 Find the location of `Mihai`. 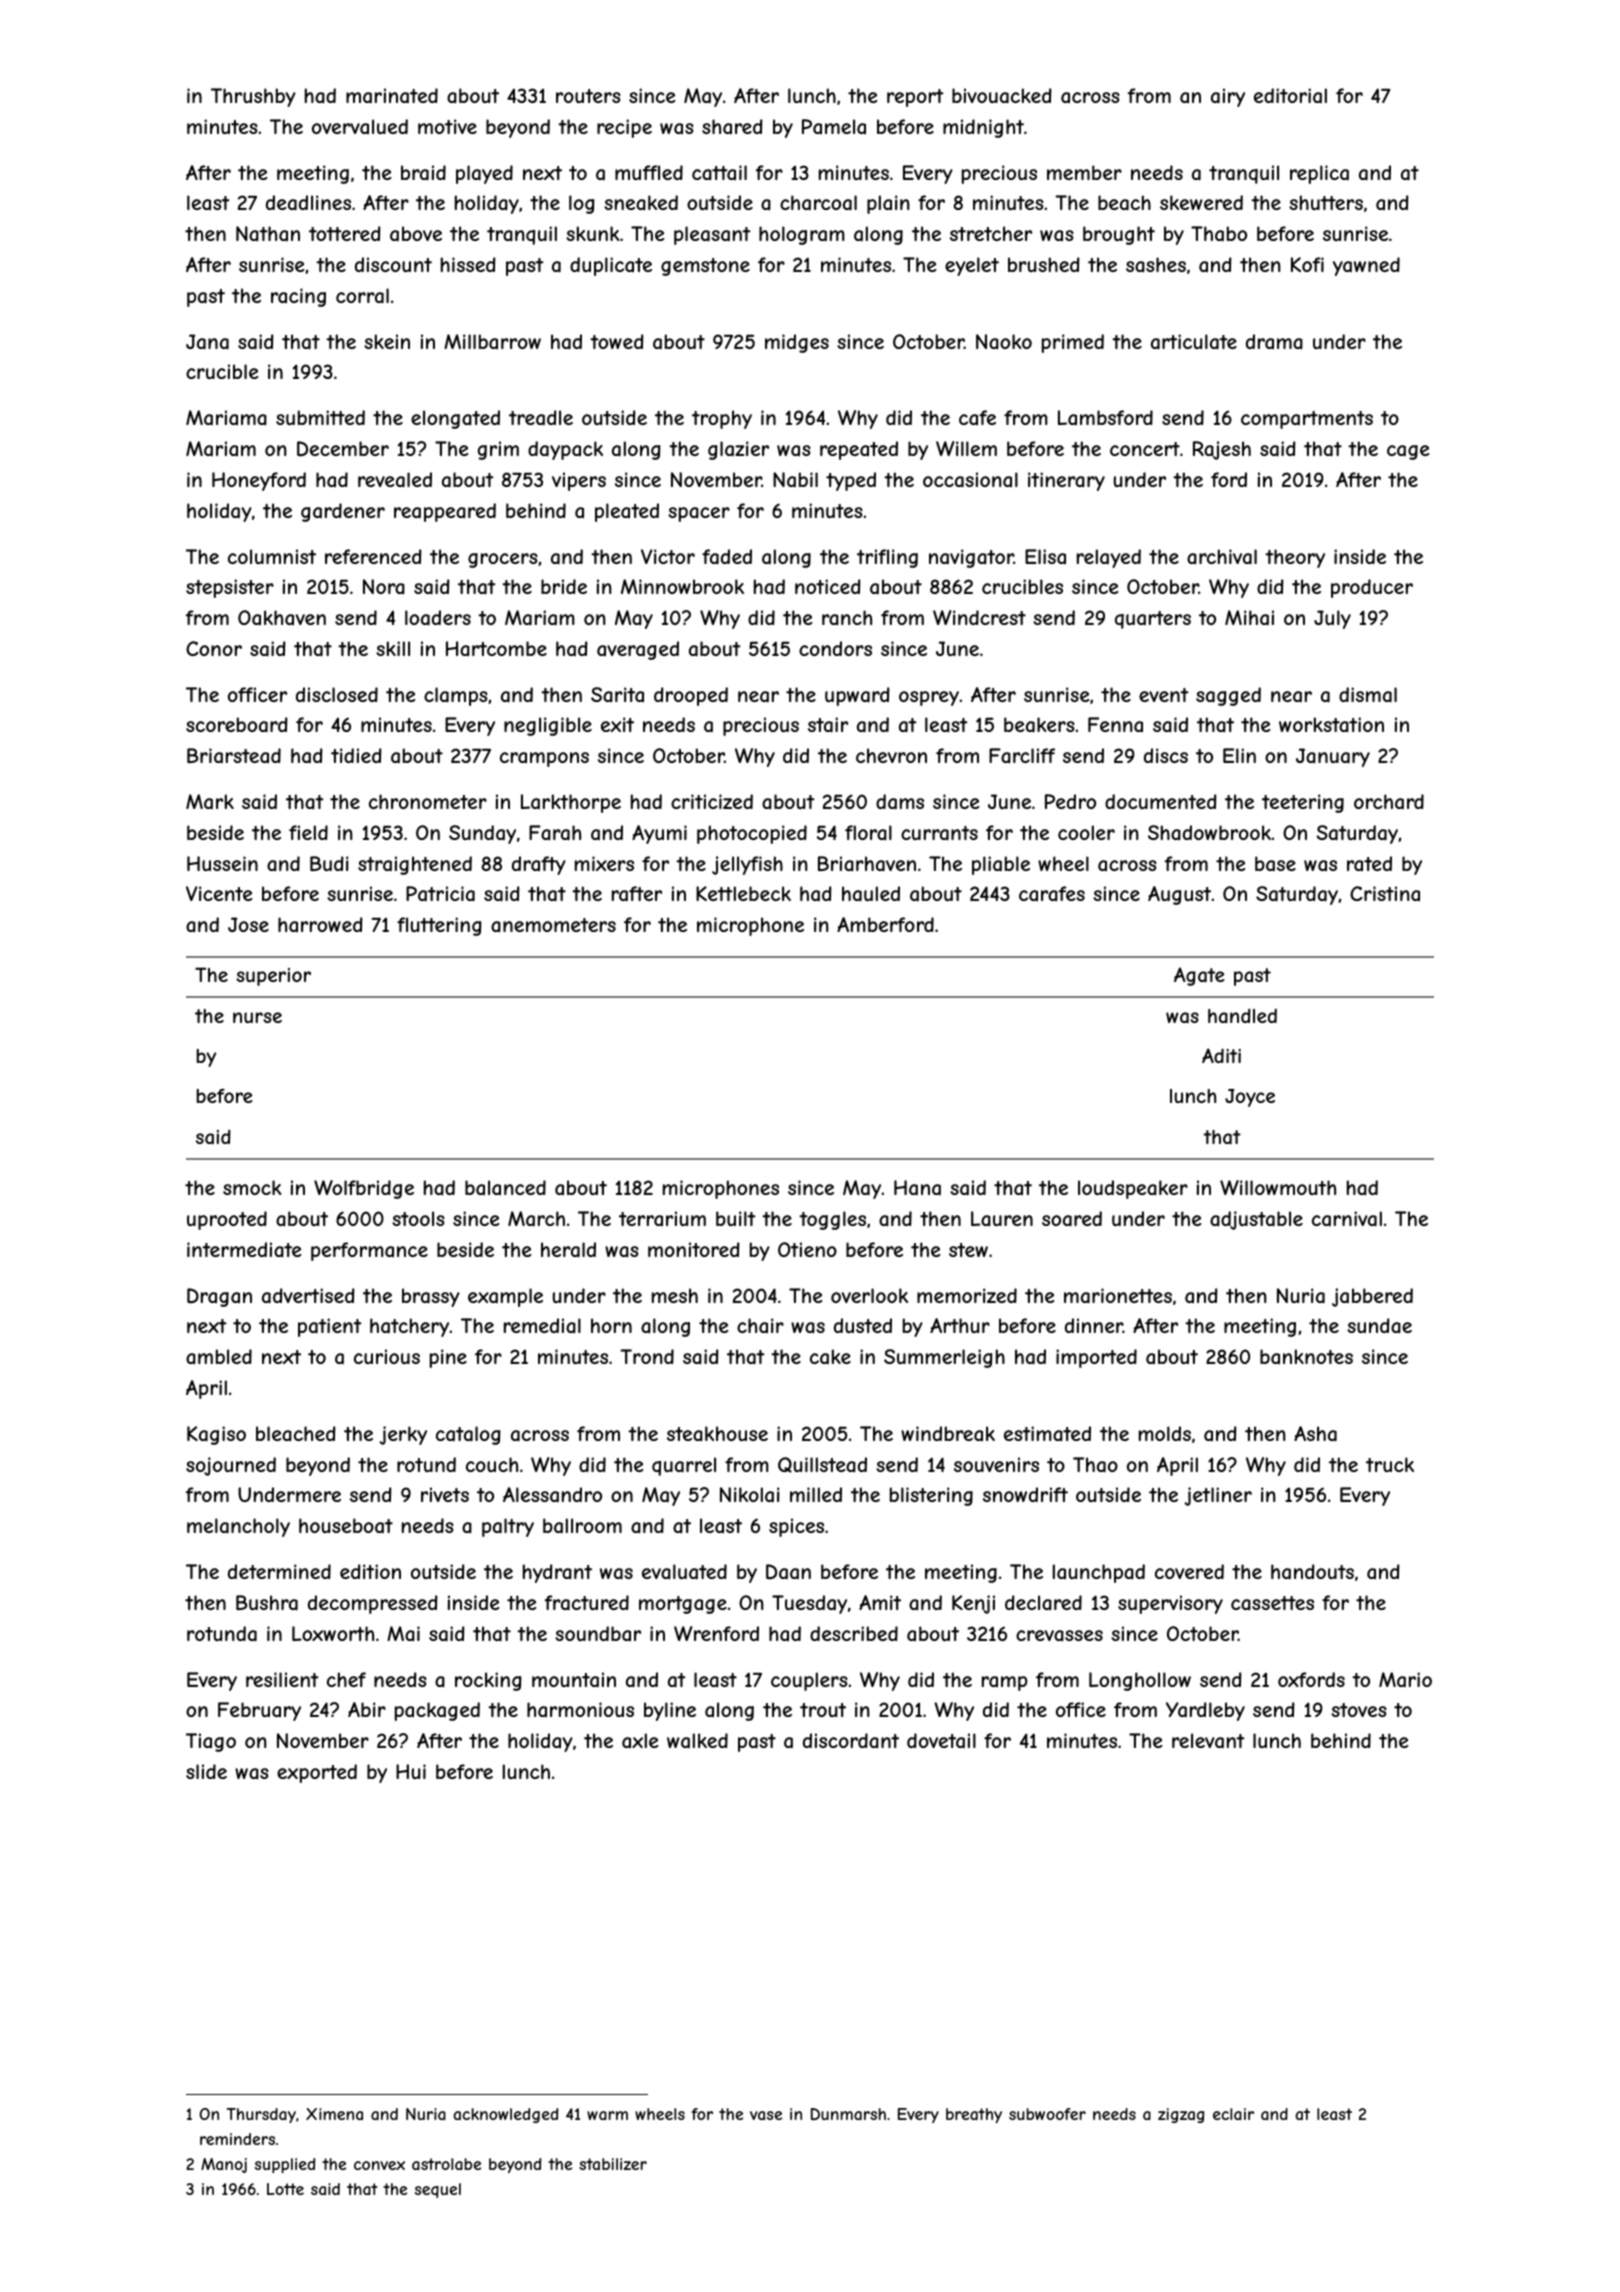

Mihai is located at coordinates (1249, 618).
